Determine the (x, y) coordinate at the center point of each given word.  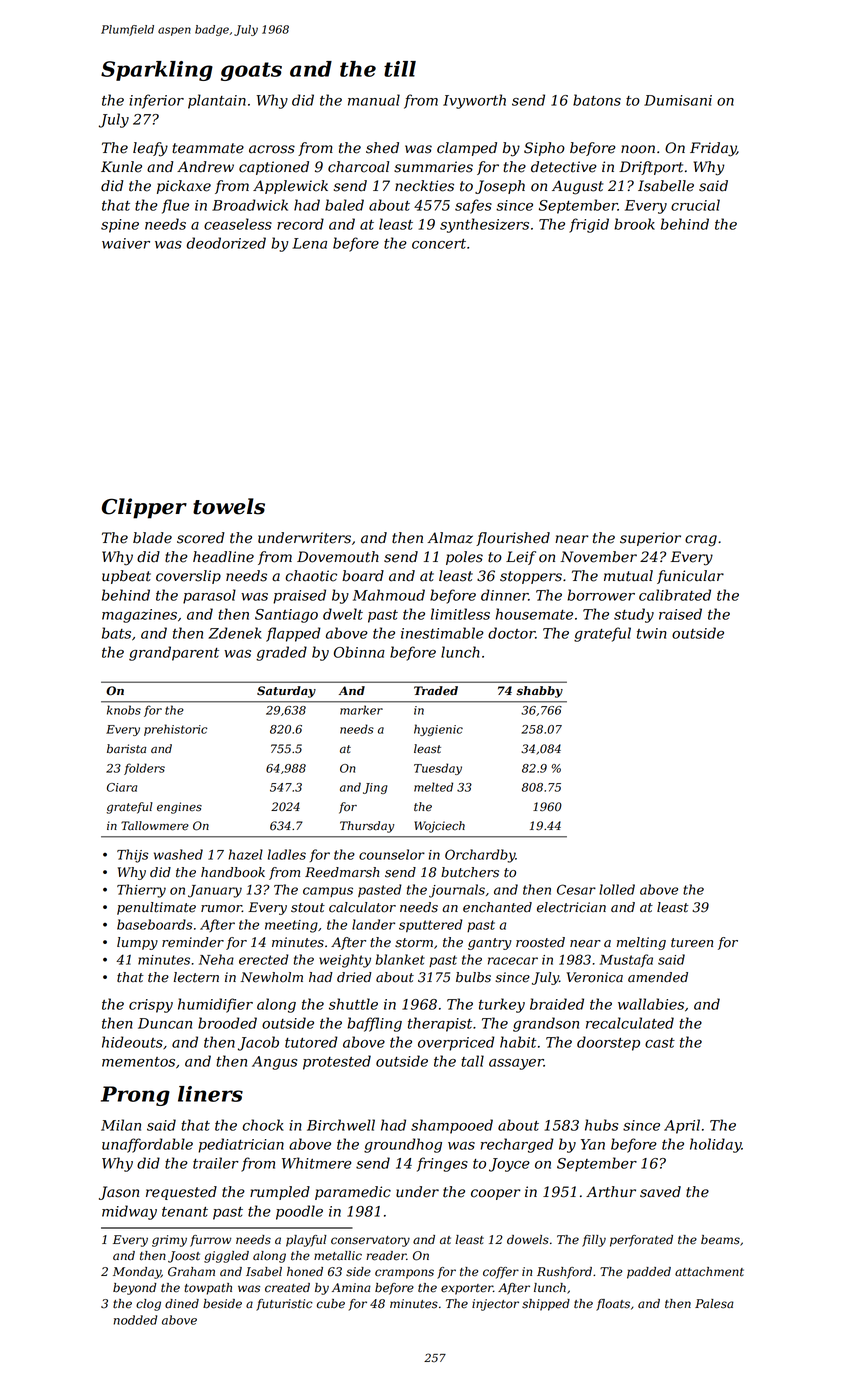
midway (129, 1212)
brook (634, 224)
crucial (695, 205)
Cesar (576, 889)
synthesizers (484, 225)
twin (652, 633)
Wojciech (439, 827)
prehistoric (175, 730)
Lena (309, 243)
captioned (274, 168)
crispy (151, 1006)
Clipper (144, 508)
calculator (362, 907)
